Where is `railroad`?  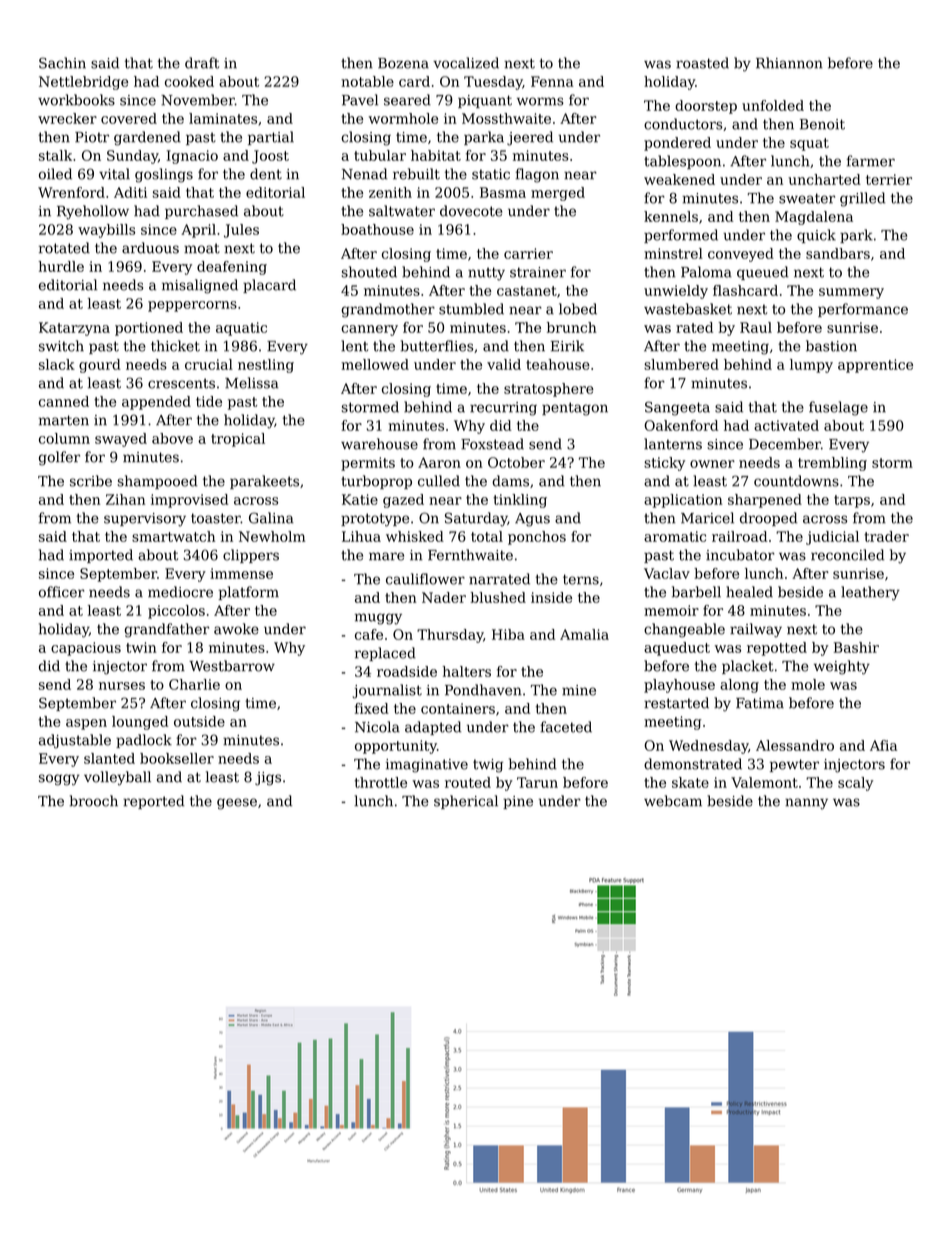 railroad is located at coordinates (739, 536).
